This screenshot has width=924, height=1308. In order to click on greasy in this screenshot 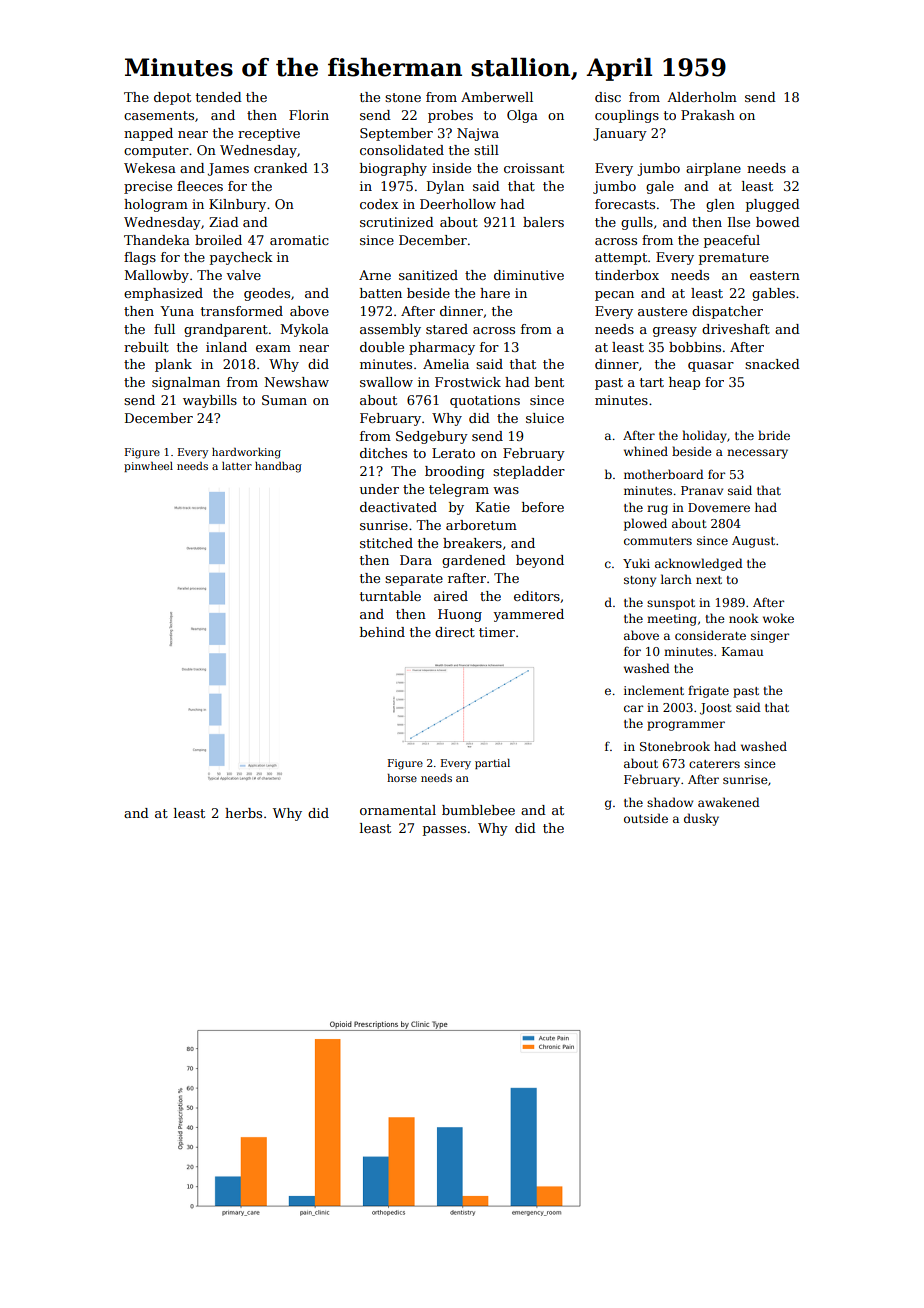, I will do `click(675, 332)`.
